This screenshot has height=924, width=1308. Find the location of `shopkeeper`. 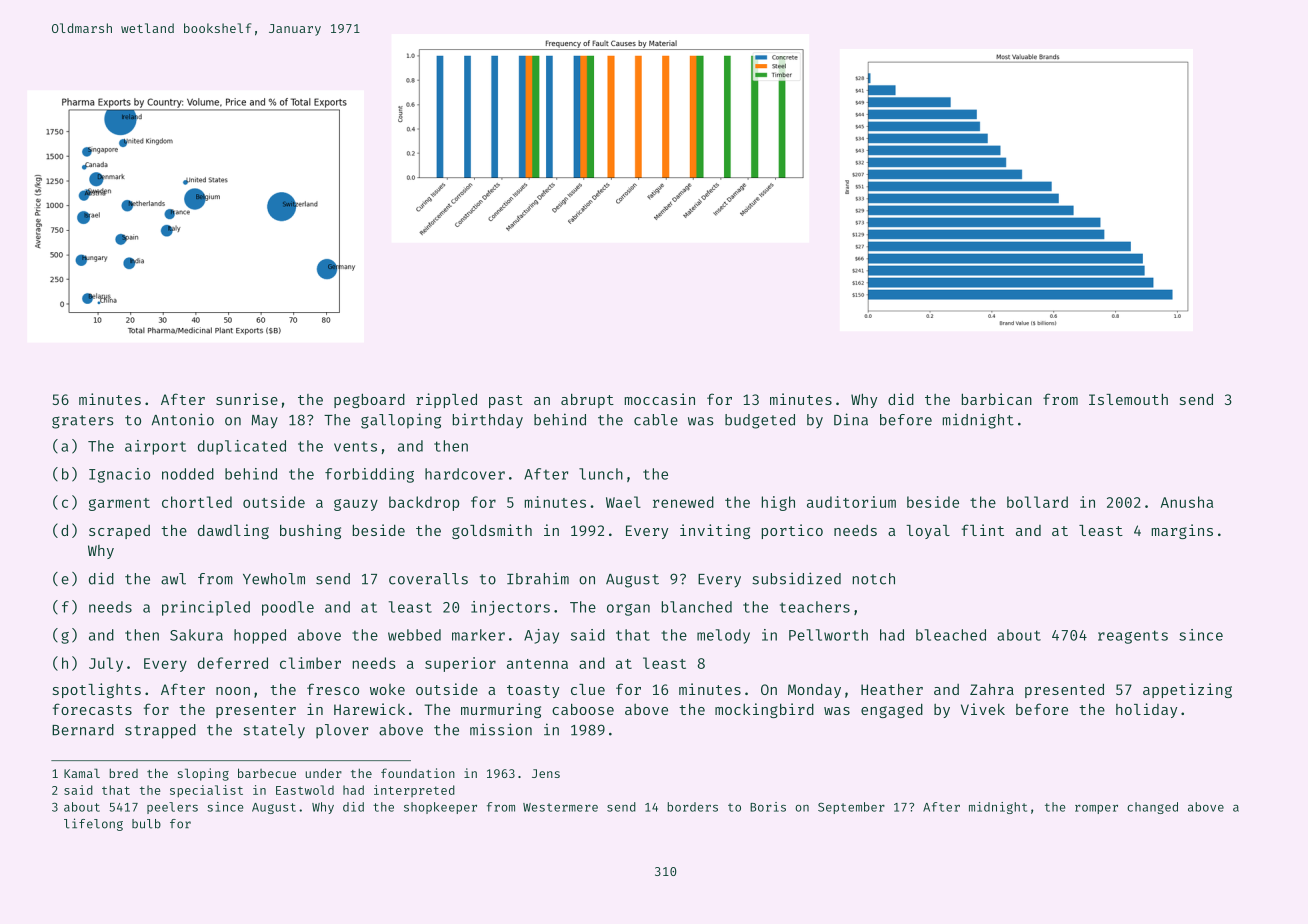

shopkeeper is located at coordinates (440, 808).
